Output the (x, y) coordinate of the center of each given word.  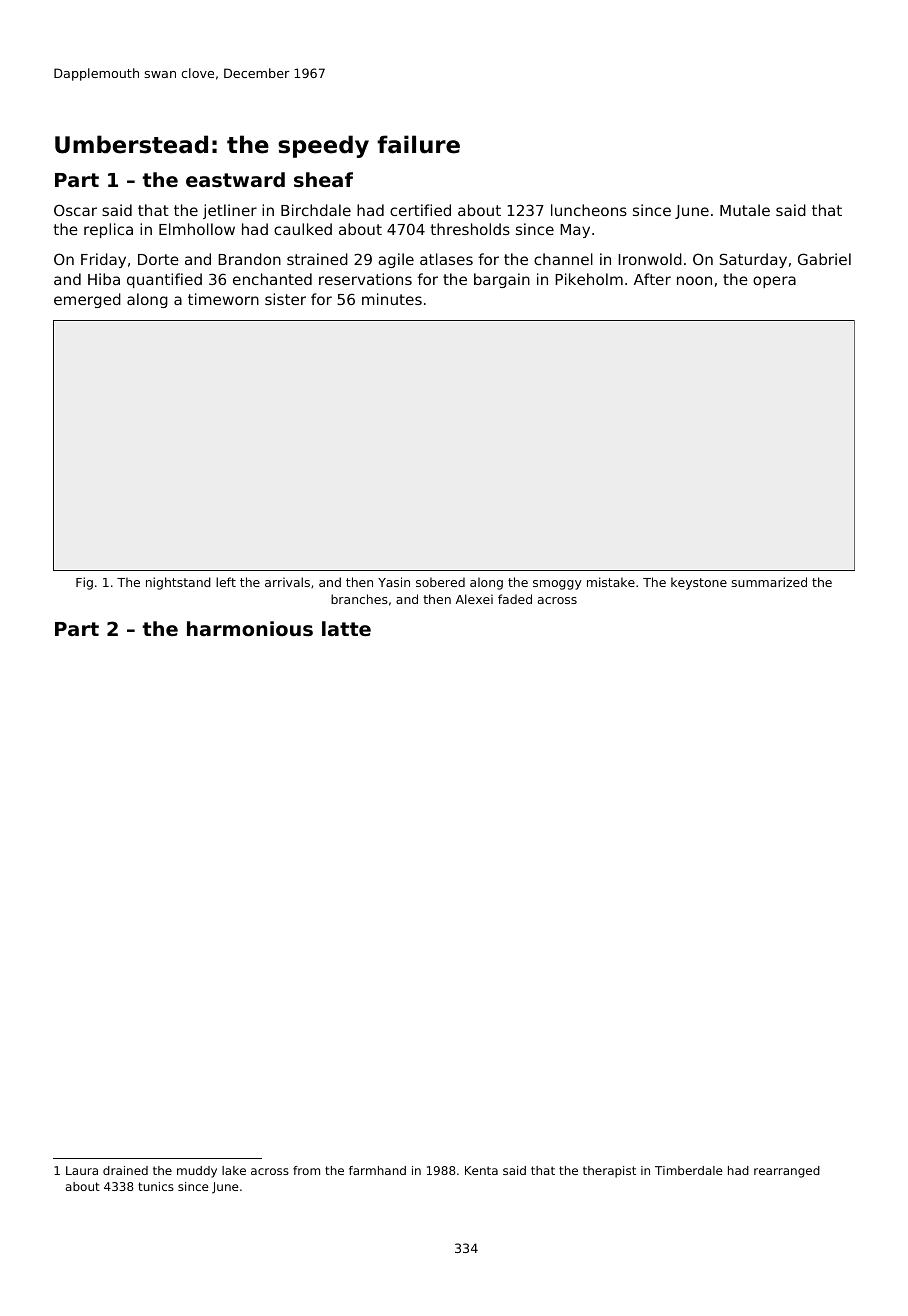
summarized (769, 582)
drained (125, 1170)
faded (515, 599)
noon (694, 280)
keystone (699, 583)
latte (346, 628)
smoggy (557, 585)
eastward (235, 179)
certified (420, 210)
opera (774, 282)
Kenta (481, 1170)
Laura (82, 1170)
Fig (84, 583)
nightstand (178, 583)
